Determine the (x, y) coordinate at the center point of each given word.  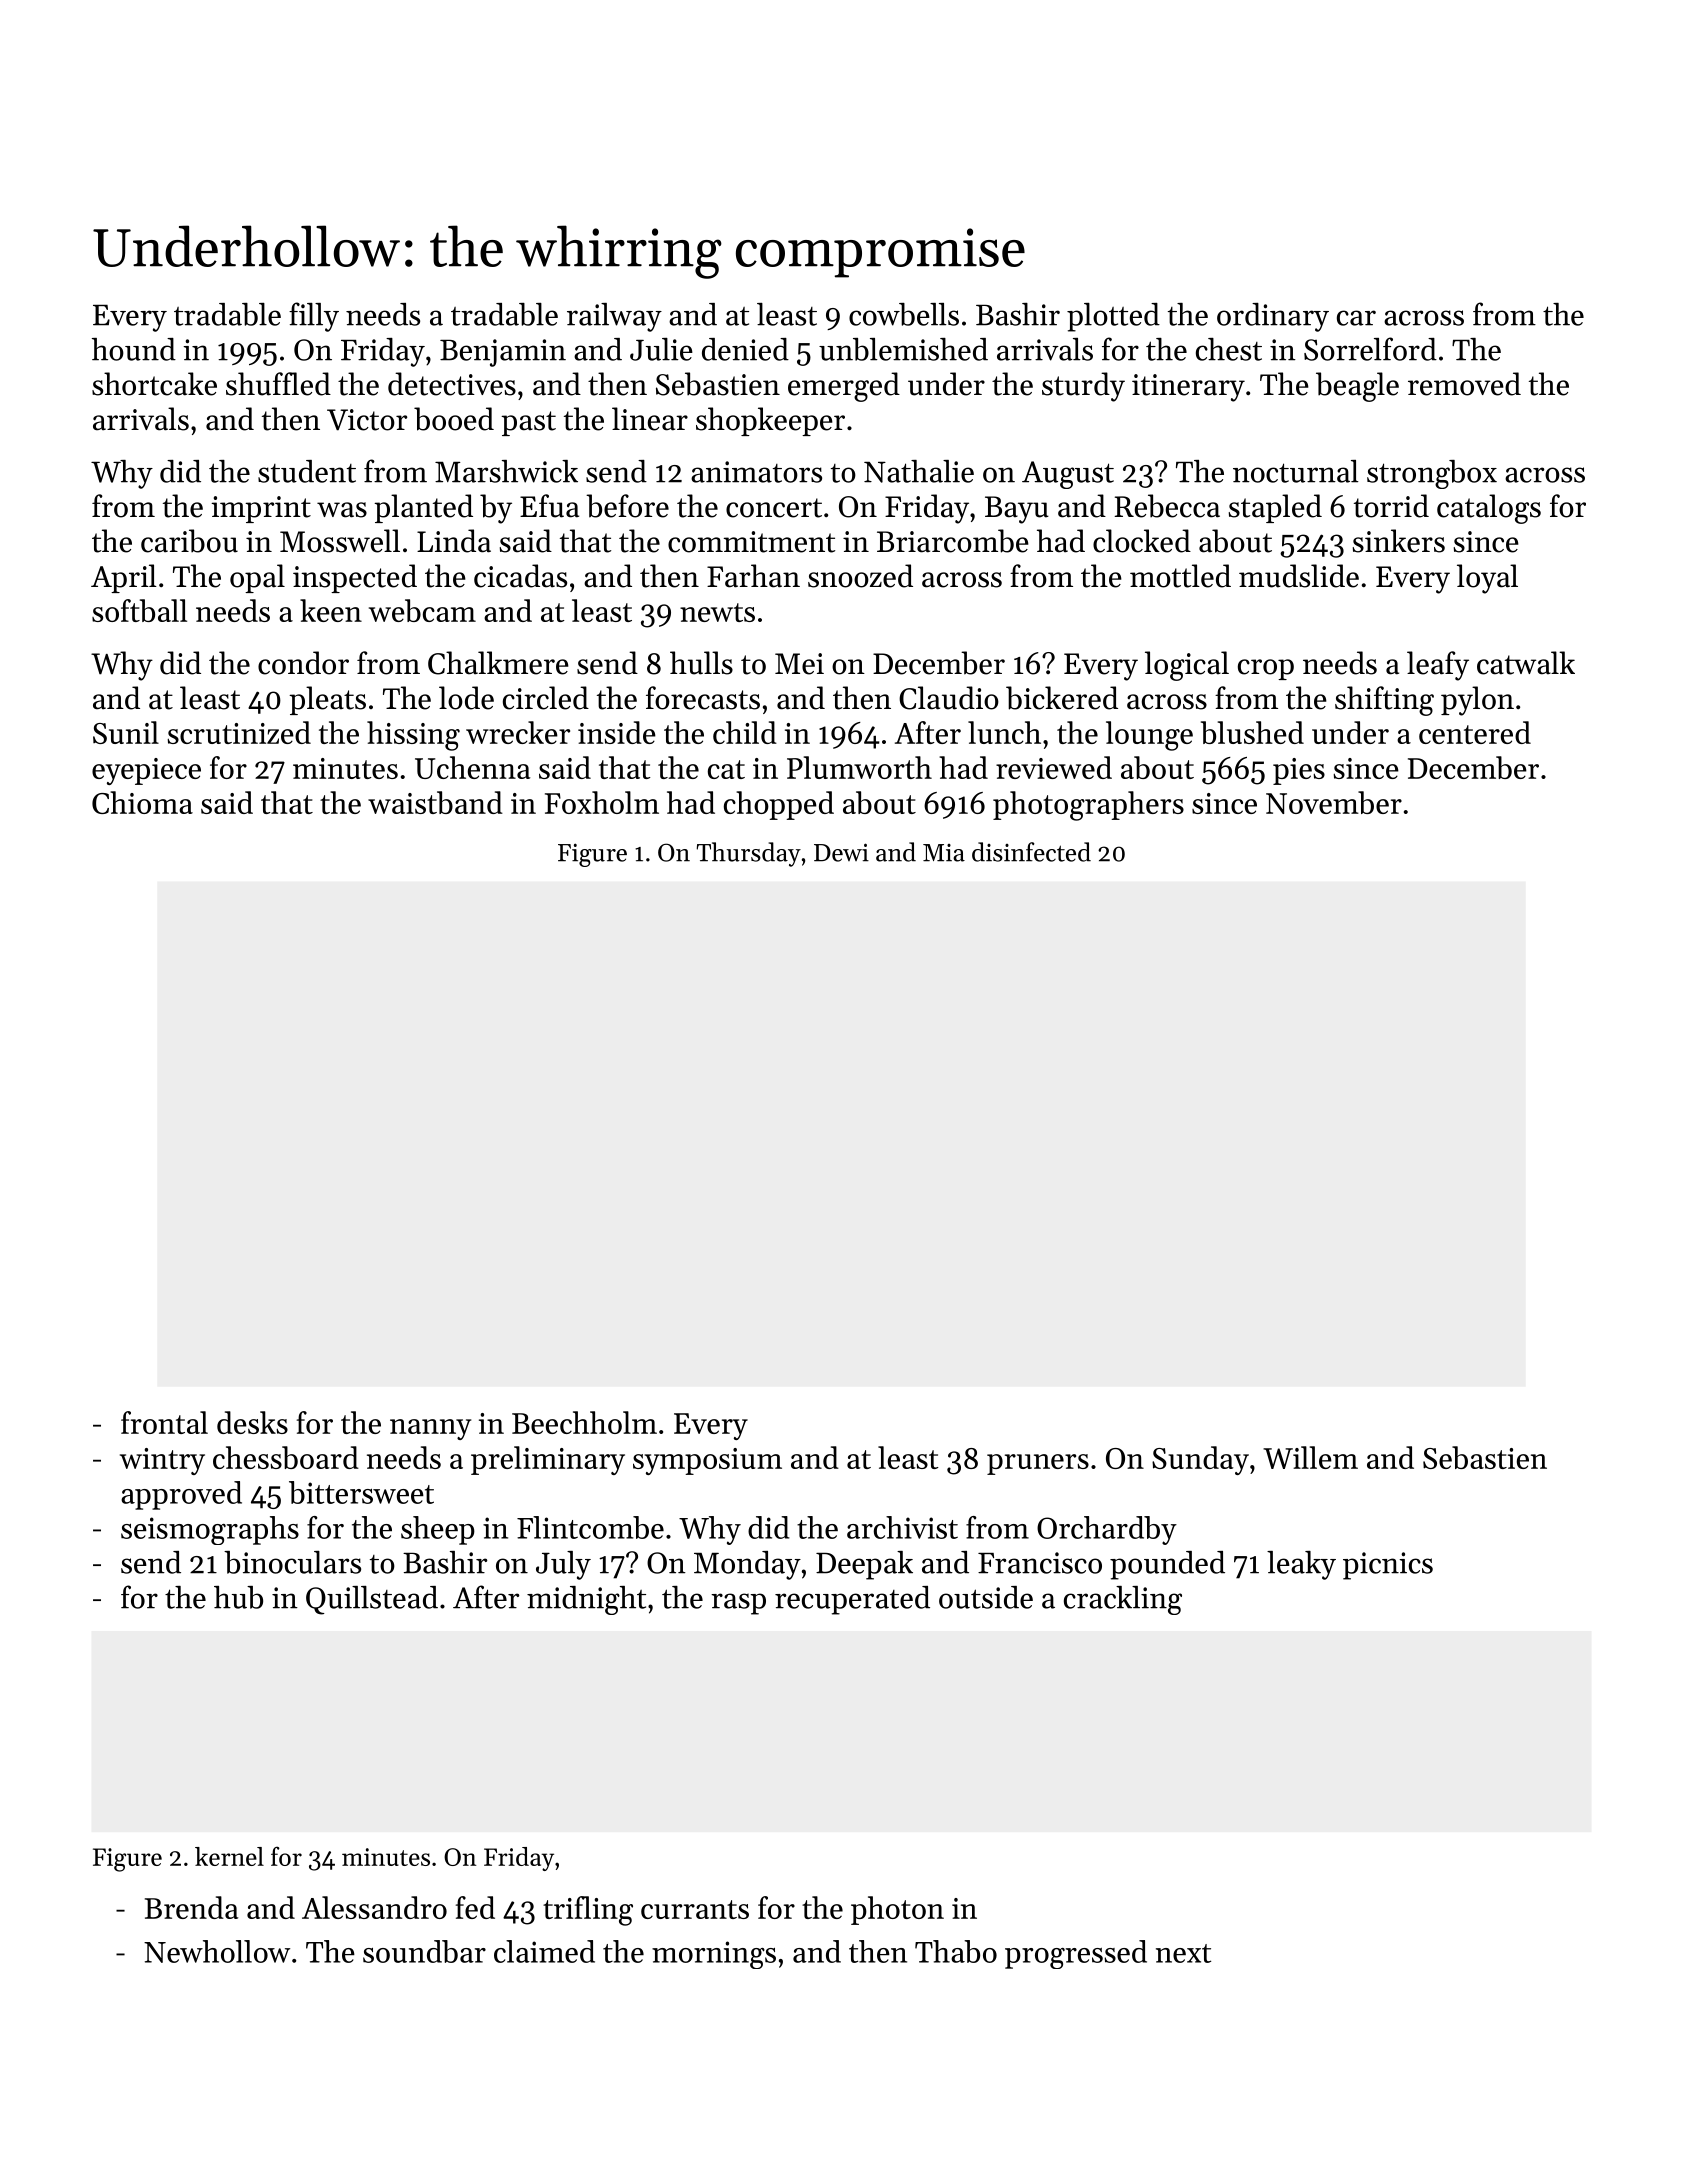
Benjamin (503, 353)
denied (745, 349)
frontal (164, 1422)
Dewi (841, 852)
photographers (1088, 806)
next (1183, 1953)
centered (1475, 732)
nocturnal (1296, 471)
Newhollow (217, 1951)
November (1334, 802)
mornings (714, 1955)
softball (139, 610)
